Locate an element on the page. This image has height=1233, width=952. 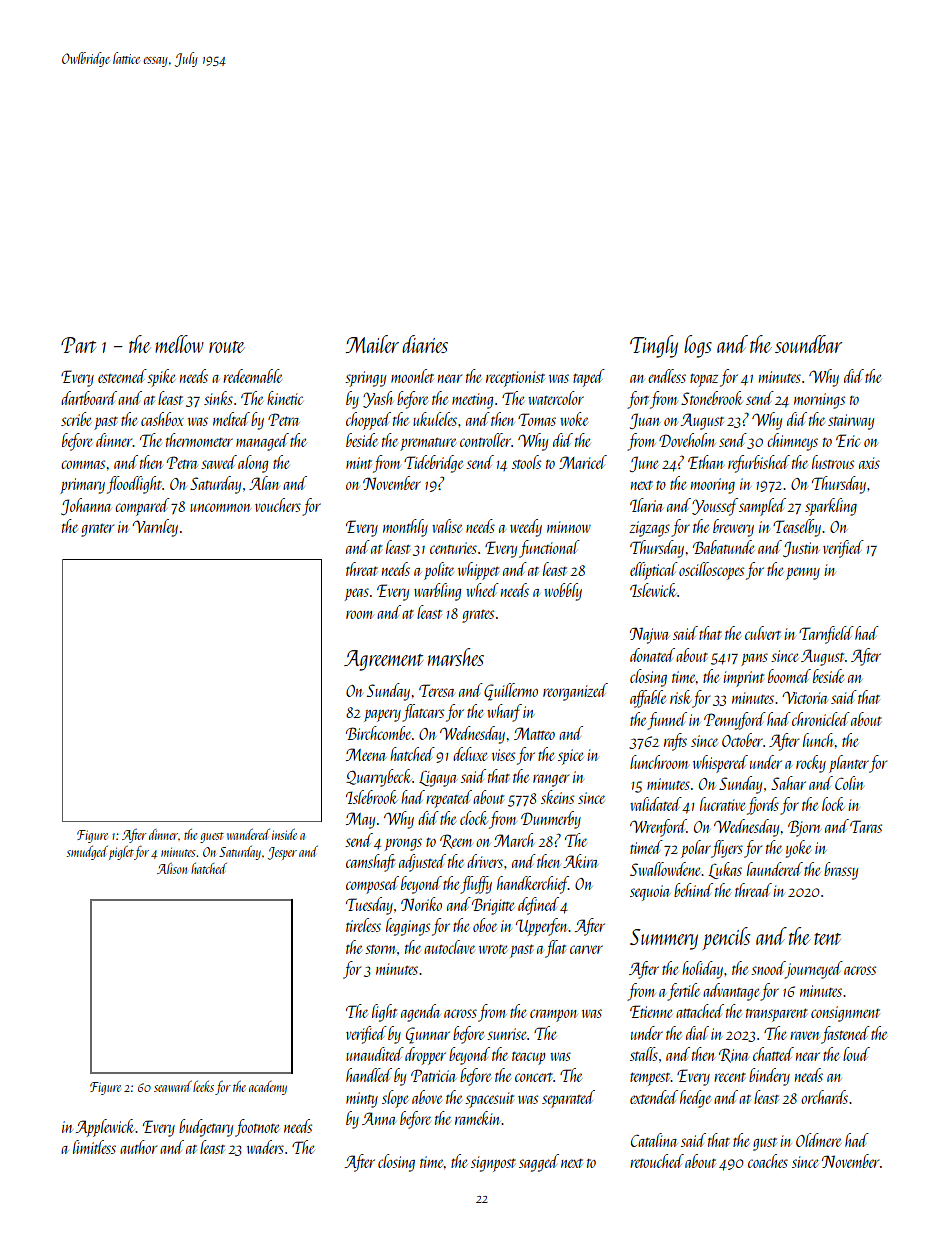
author is located at coordinates (138, 1147).
